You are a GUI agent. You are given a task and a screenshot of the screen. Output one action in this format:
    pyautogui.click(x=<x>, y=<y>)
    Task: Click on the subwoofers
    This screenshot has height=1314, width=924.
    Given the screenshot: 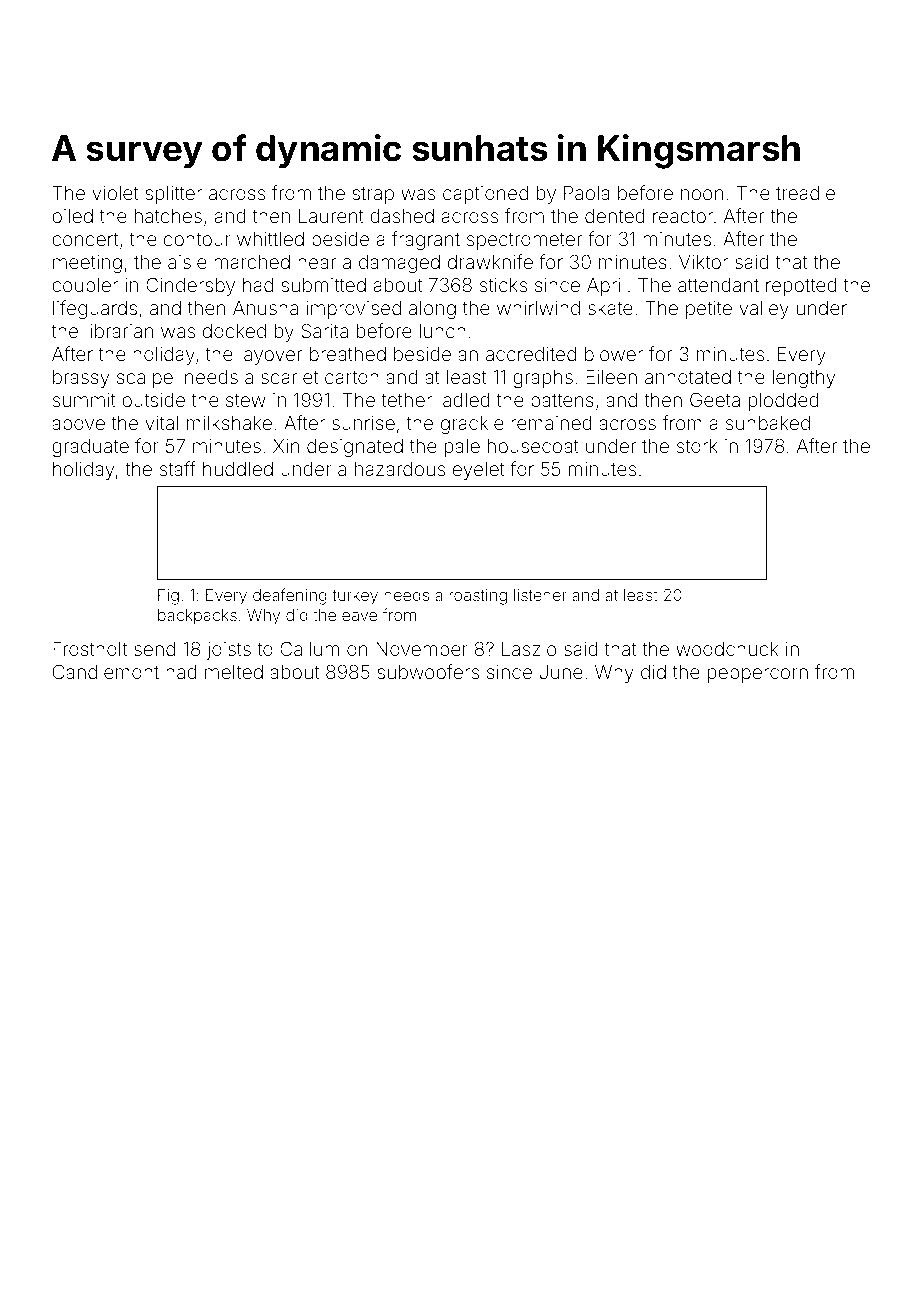 What is the action you would take?
    pyautogui.click(x=428, y=671)
